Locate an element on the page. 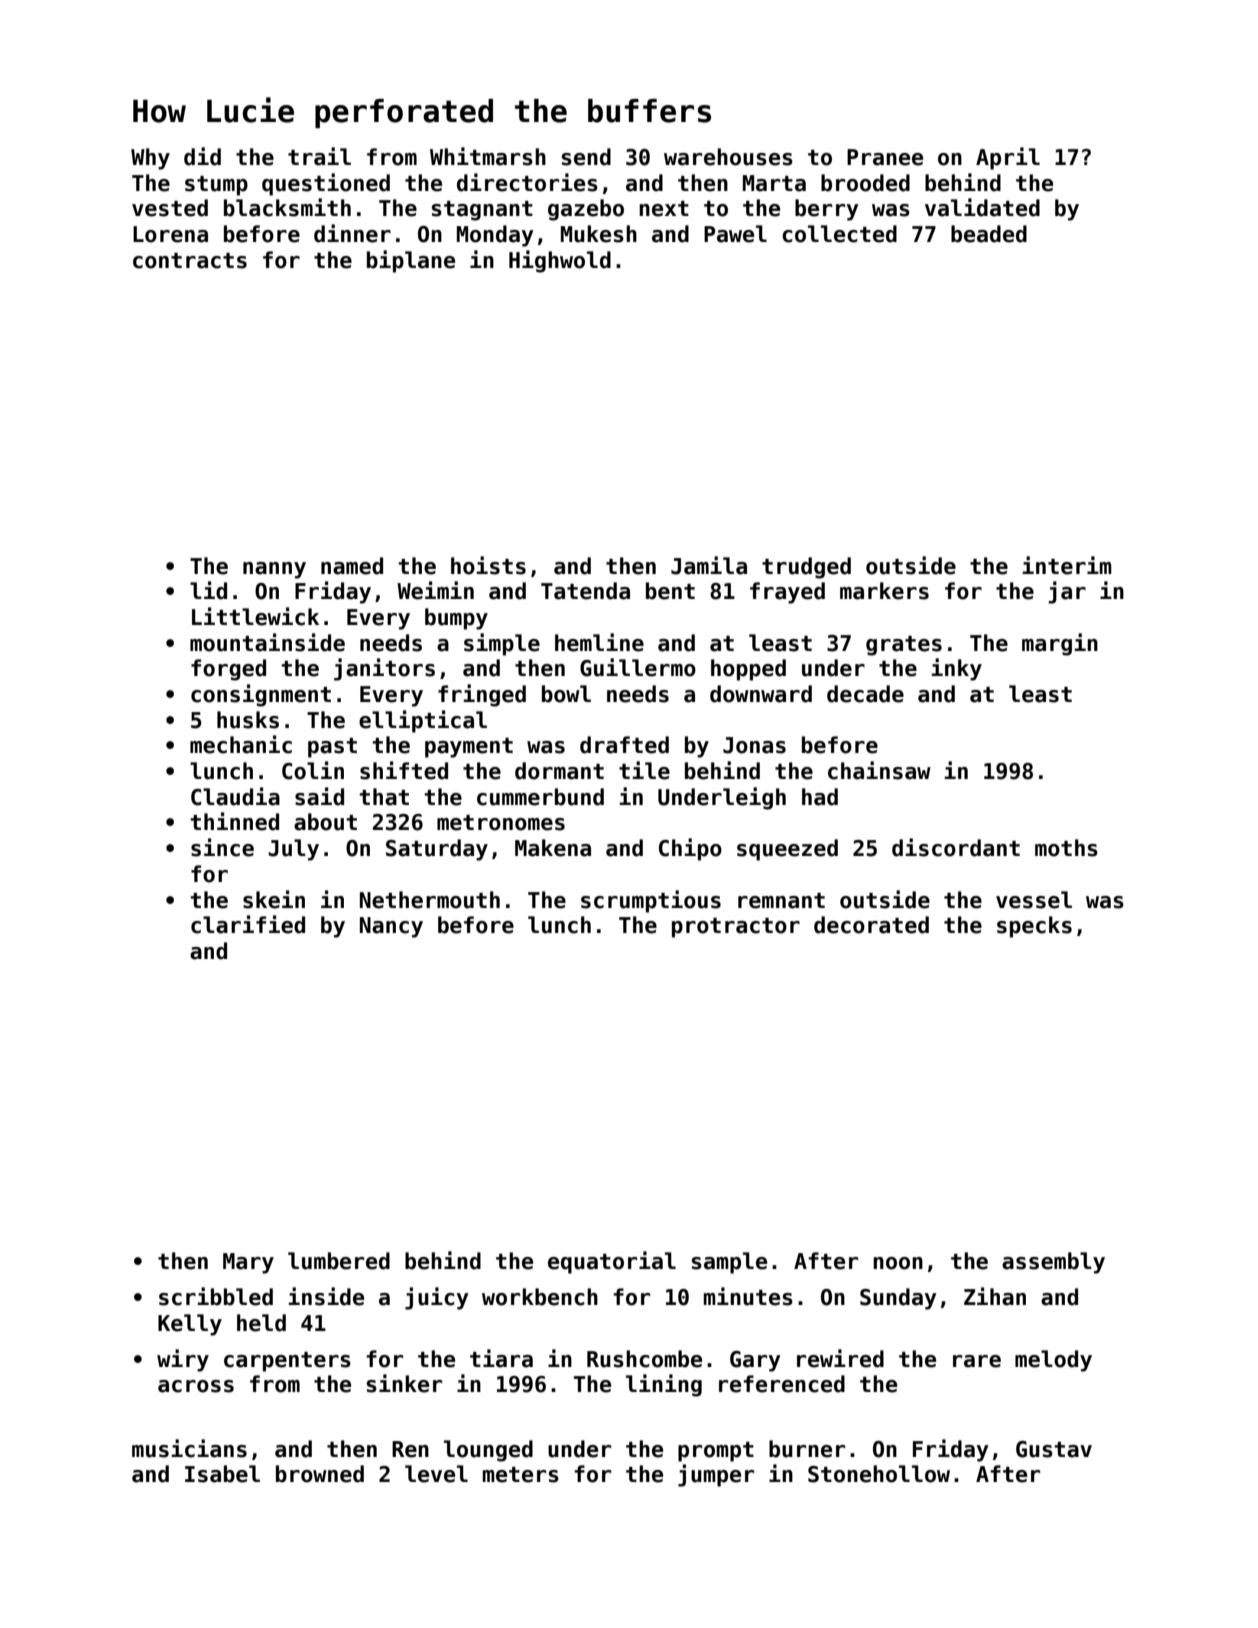  lumbered is located at coordinates (339, 1261).
